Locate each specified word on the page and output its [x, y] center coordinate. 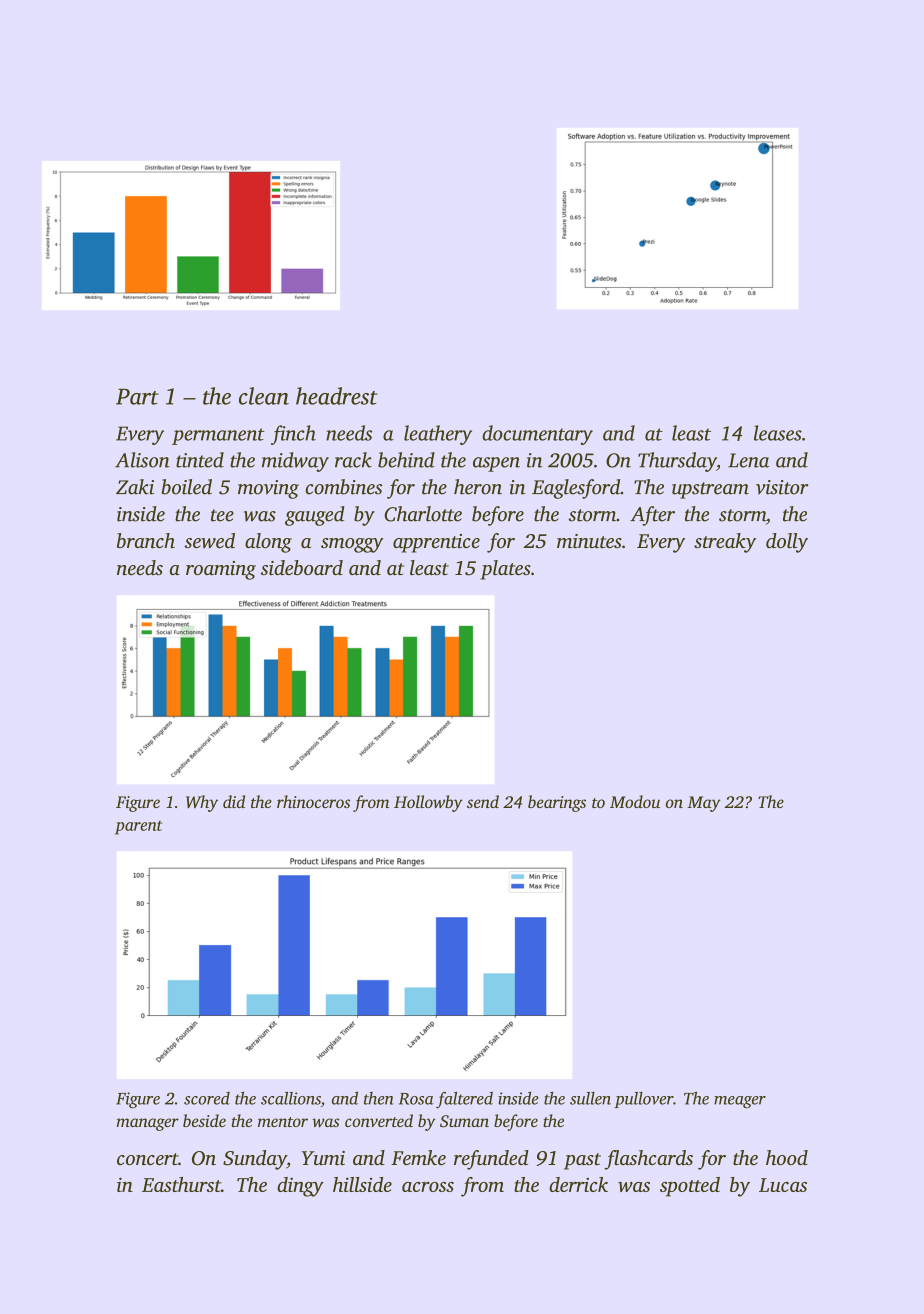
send [483, 801]
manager [148, 1124]
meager [740, 1102]
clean [264, 396]
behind [406, 460]
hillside [362, 1184]
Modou [635, 801]
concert [147, 1159]
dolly [787, 543]
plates [505, 570]
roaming [221, 570]
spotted [690, 1187]
